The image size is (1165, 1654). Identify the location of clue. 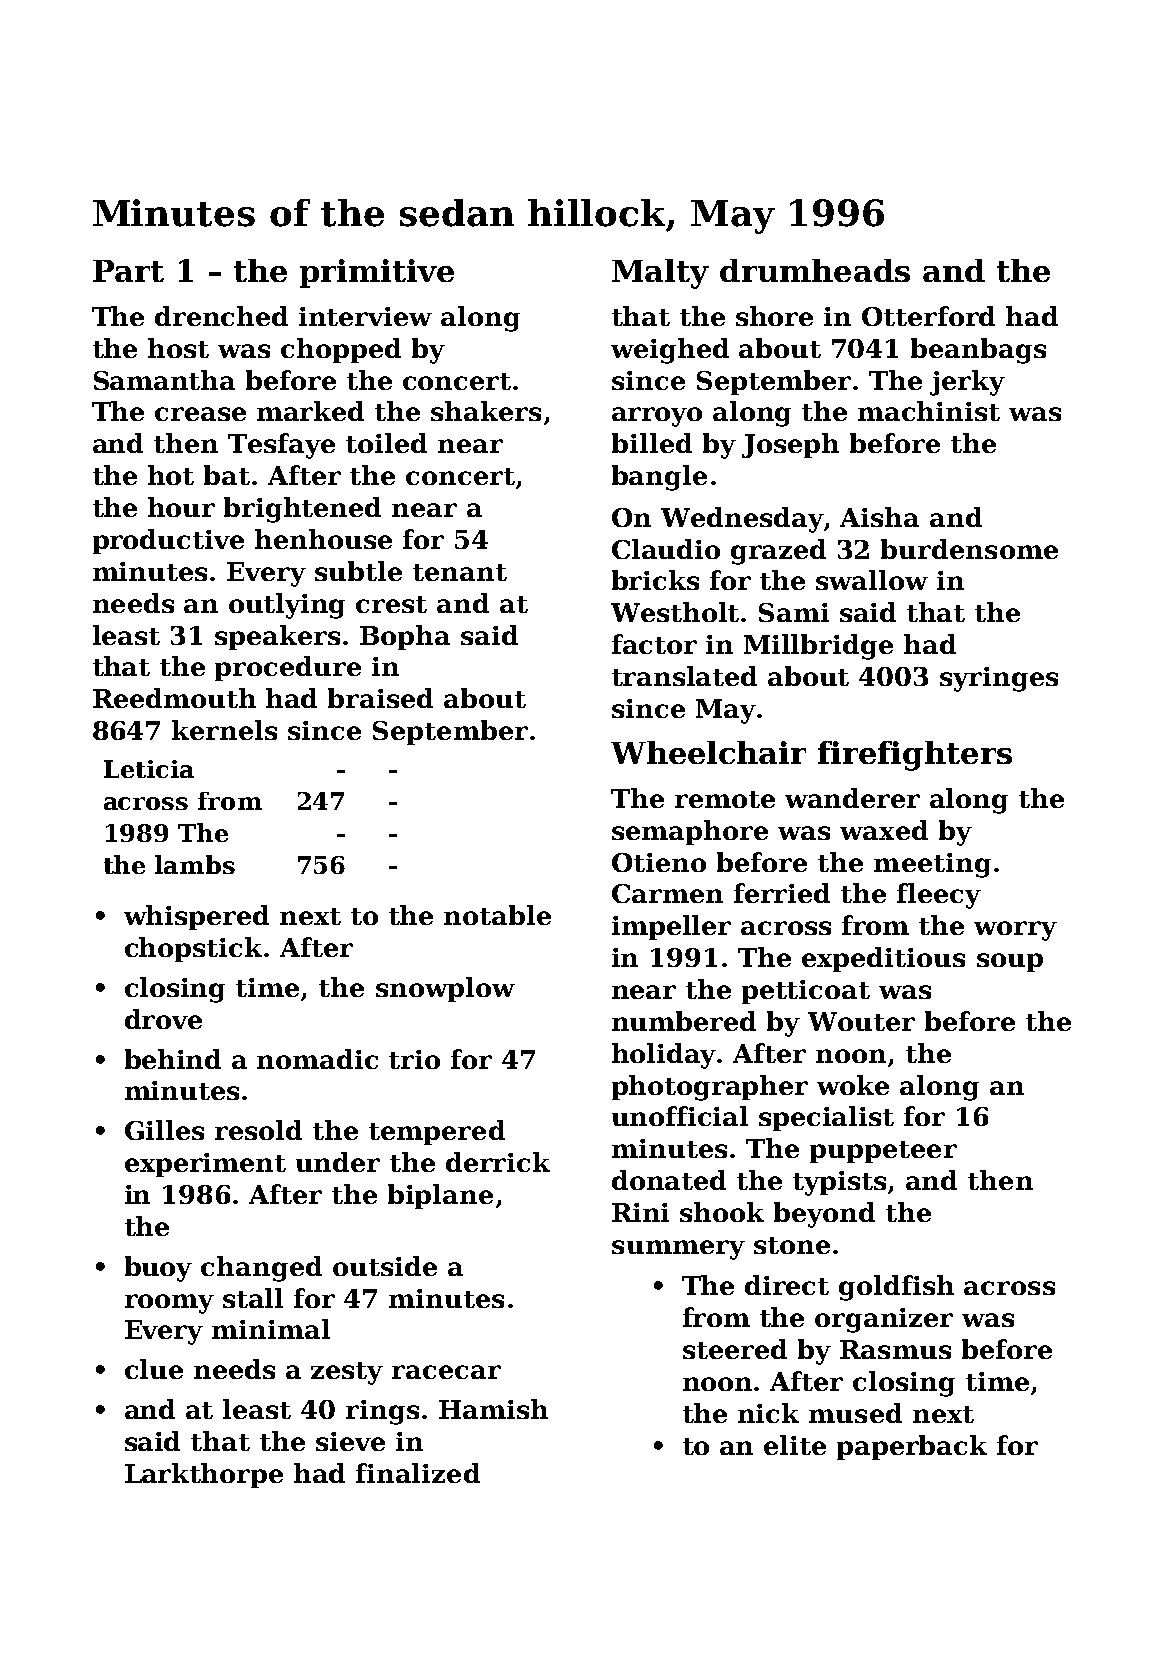
(154, 1369).
